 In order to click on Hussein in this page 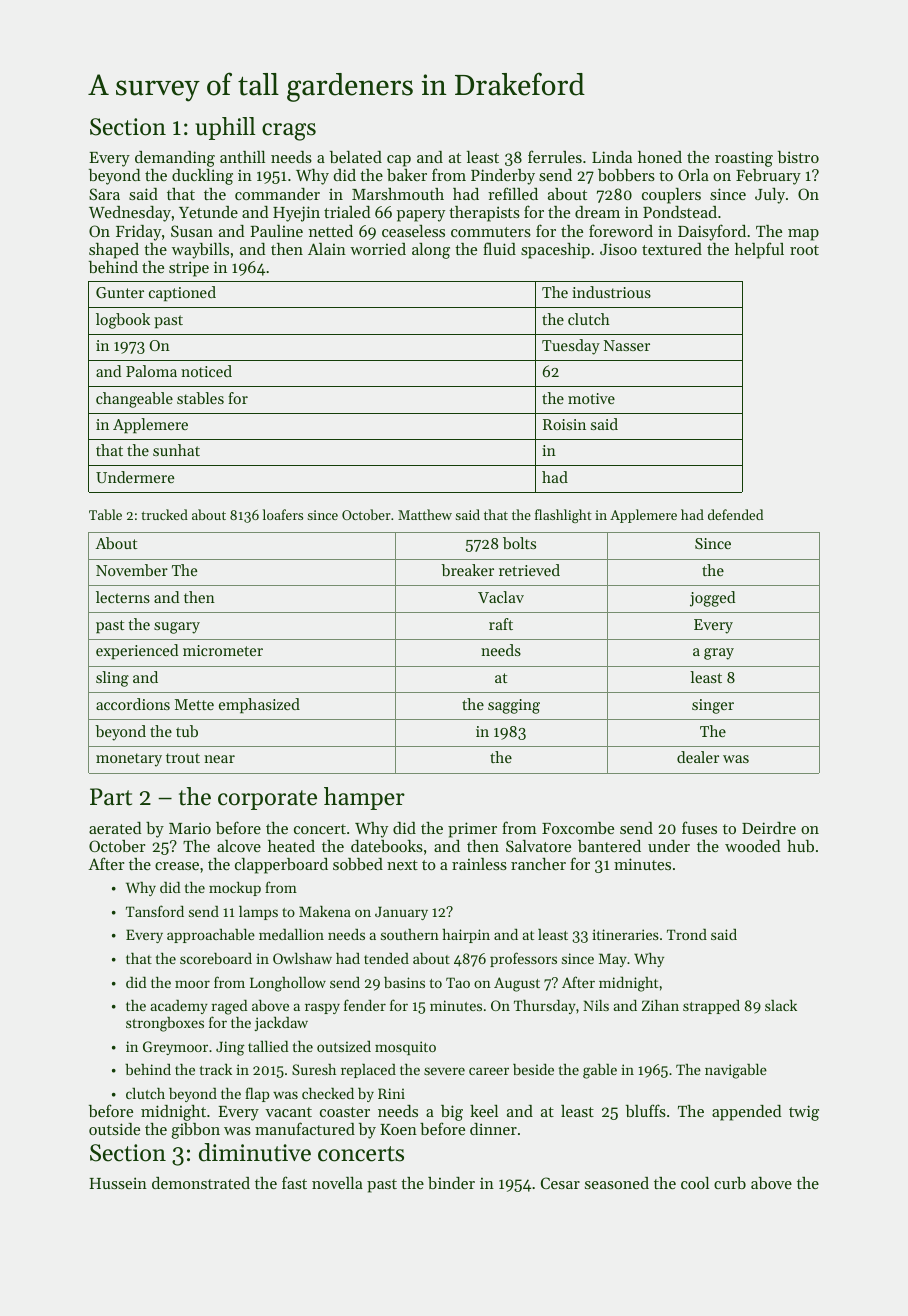, I will do `click(118, 1183)`.
